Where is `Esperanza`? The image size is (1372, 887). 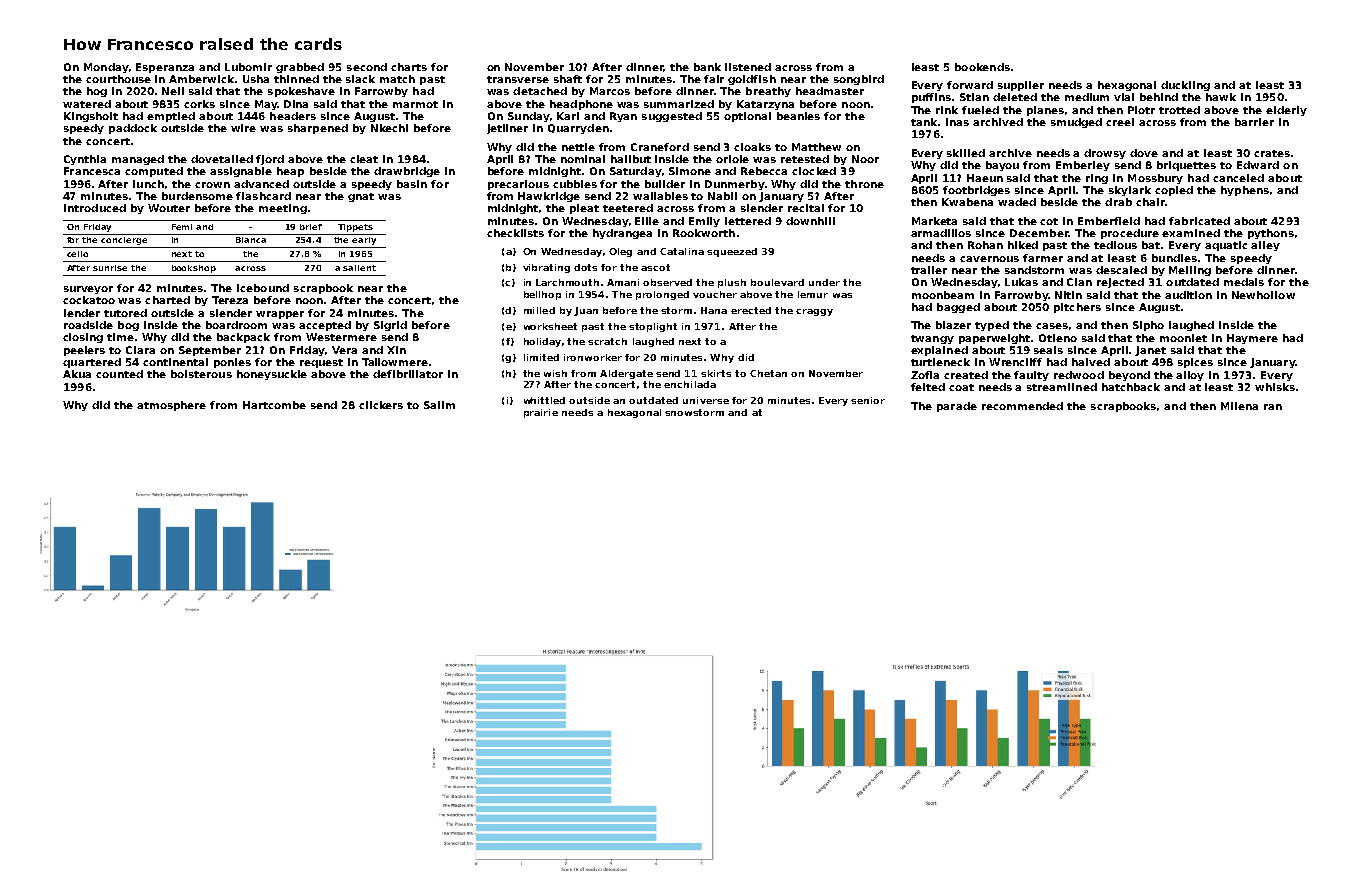
Esperanza is located at coordinates (165, 68).
